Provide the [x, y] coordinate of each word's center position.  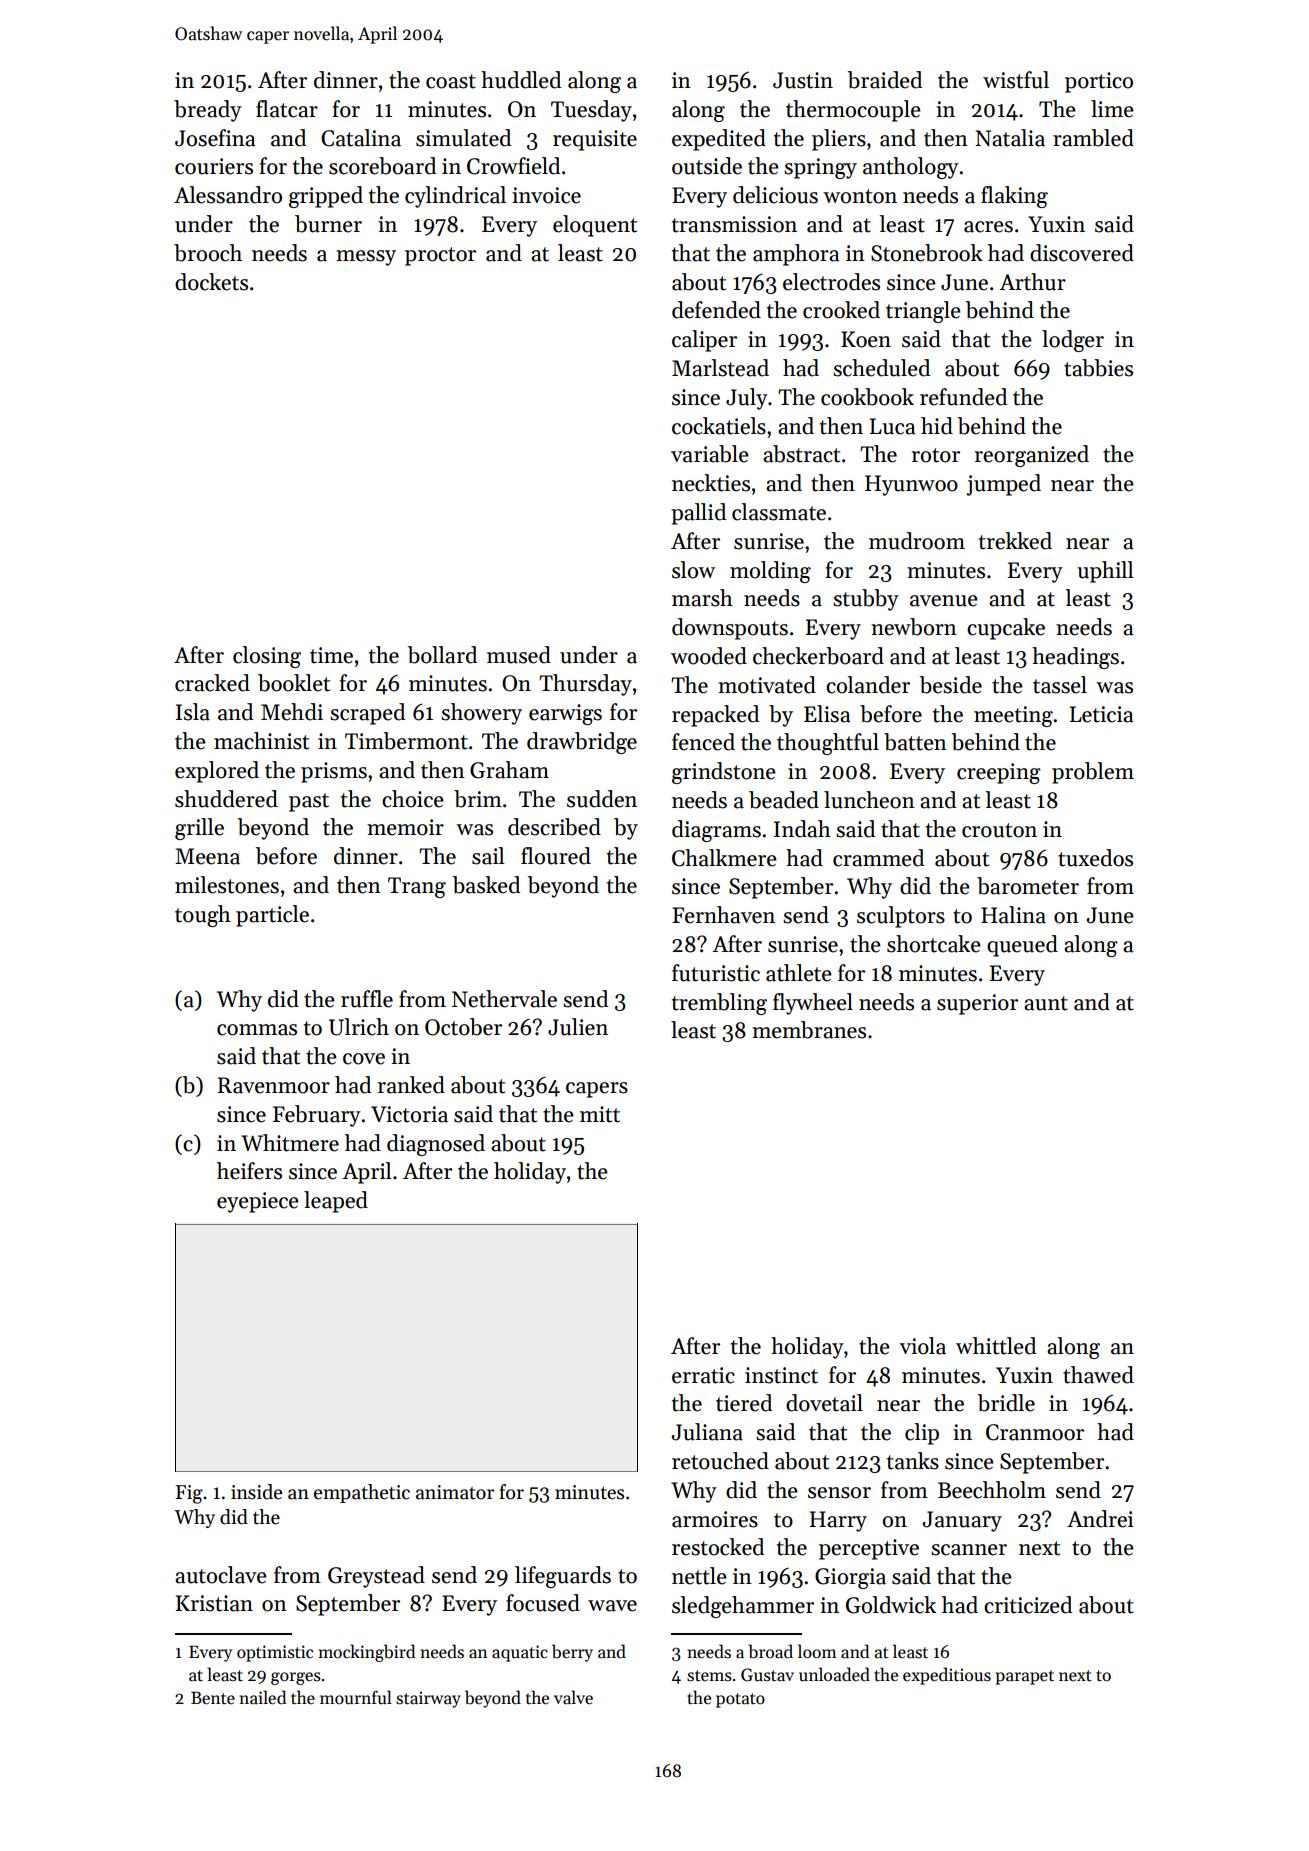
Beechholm [992, 1490]
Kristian [214, 1603]
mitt [600, 1114]
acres [988, 227]
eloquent [595, 226]
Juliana [707, 1432]
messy [366, 258]
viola [923, 1346]
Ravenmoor [273, 1085]
